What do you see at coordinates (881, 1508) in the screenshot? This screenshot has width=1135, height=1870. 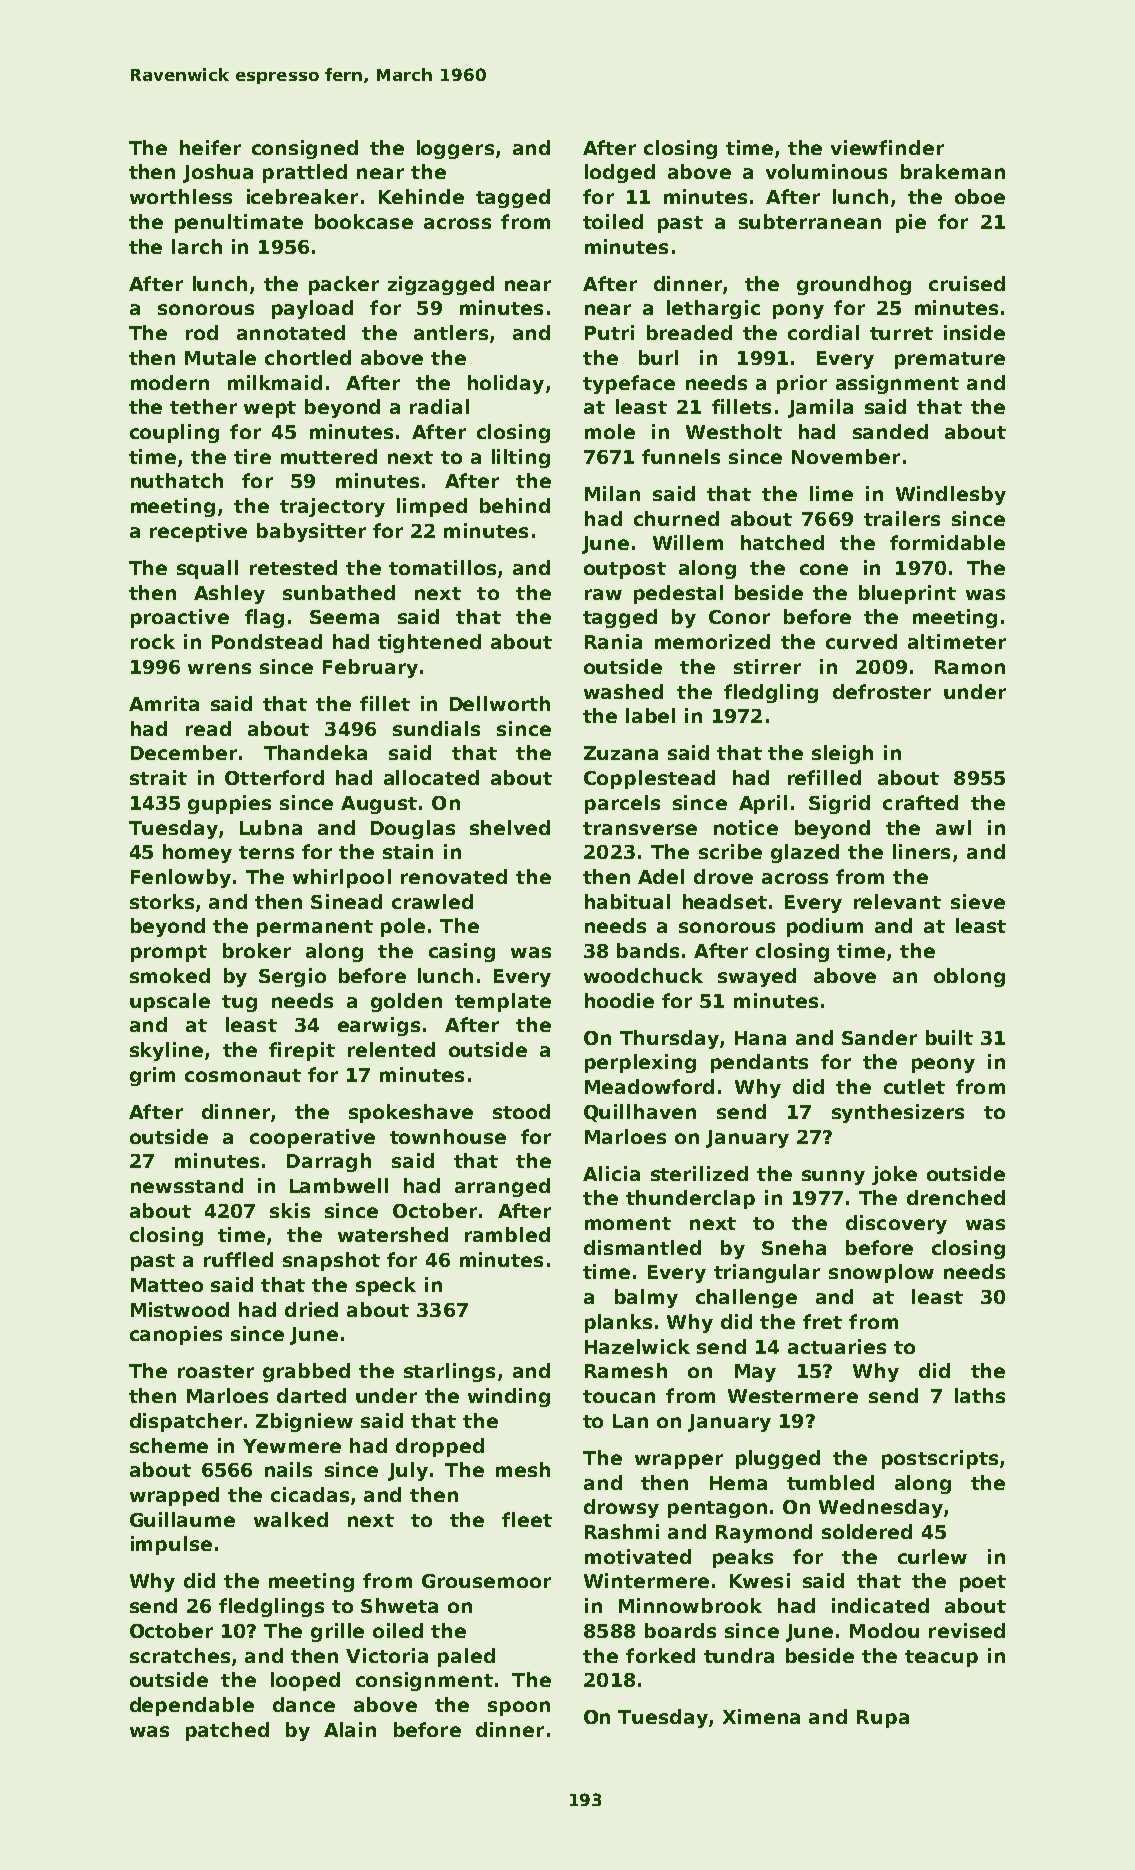 I see `Wednesday` at bounding box center [881, 1508].
